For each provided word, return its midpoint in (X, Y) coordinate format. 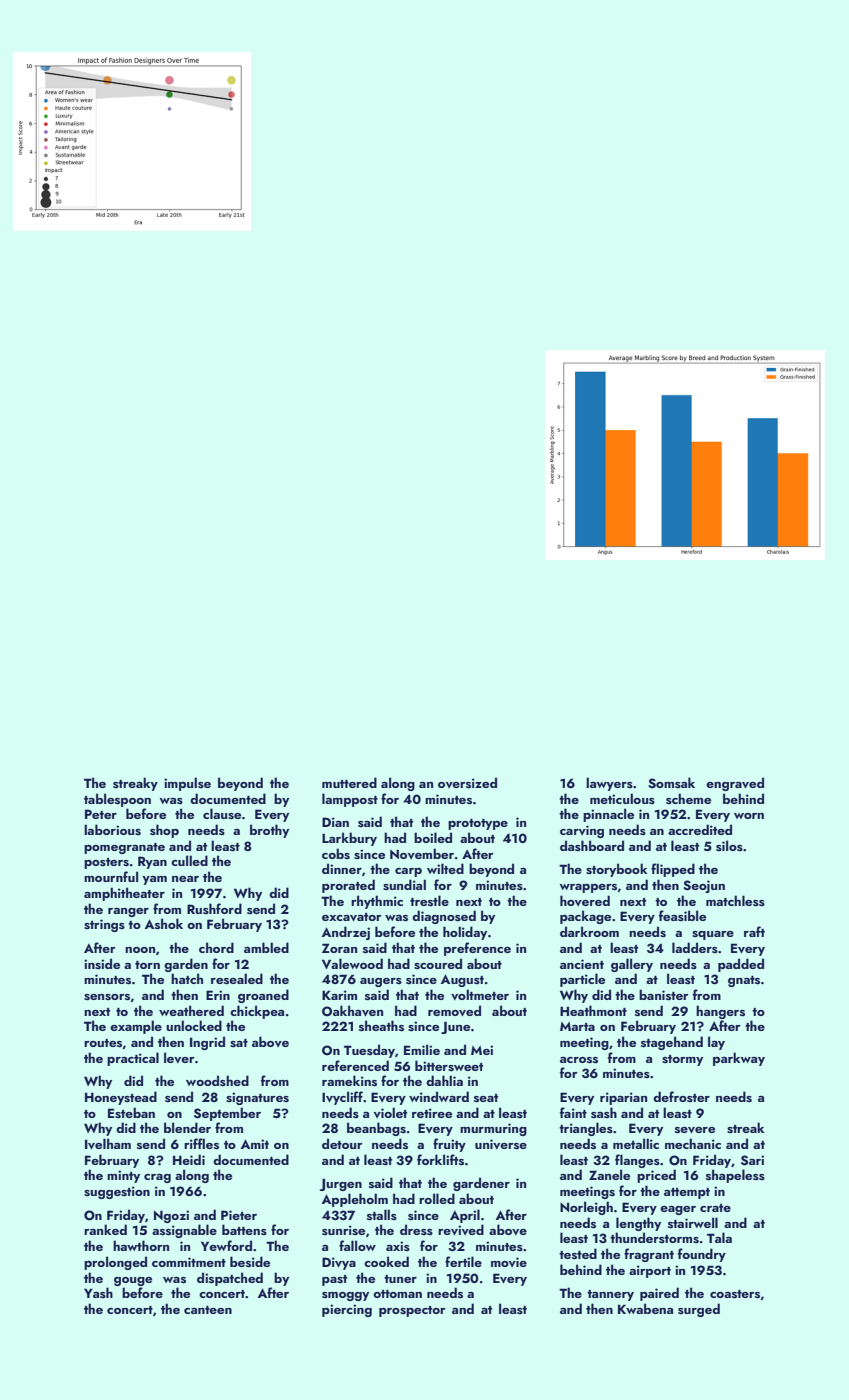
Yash (98, 1292)
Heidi (189, 1159)
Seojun (704, 886)
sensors (107, 997)
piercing (347, 1310)
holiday (465, 933)
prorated (348, 886)
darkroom (589, 931)
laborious (112, 830)
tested (578, 1254)
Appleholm (355, 1200)
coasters (735, 1294)
